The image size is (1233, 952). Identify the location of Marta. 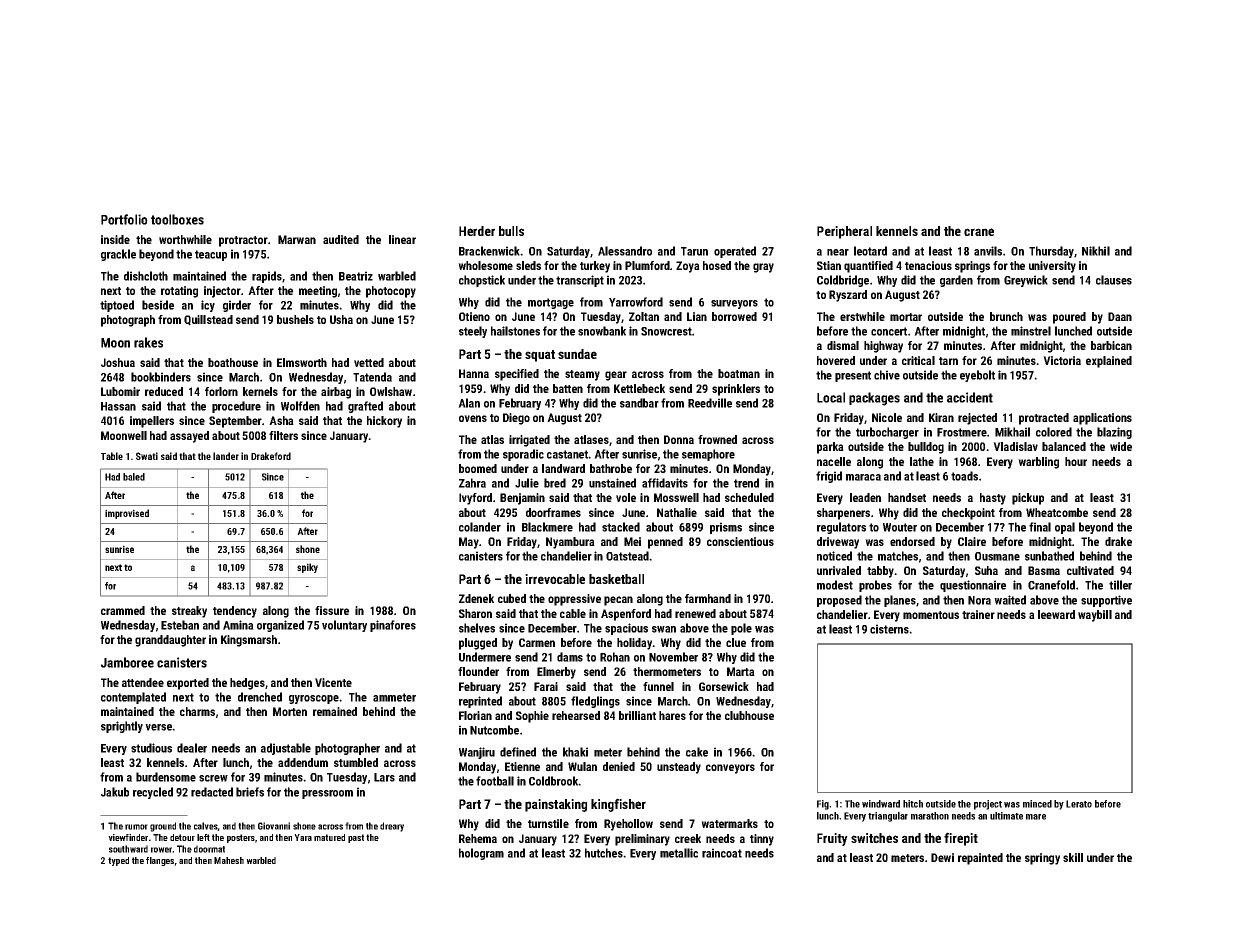
(741, 671).
